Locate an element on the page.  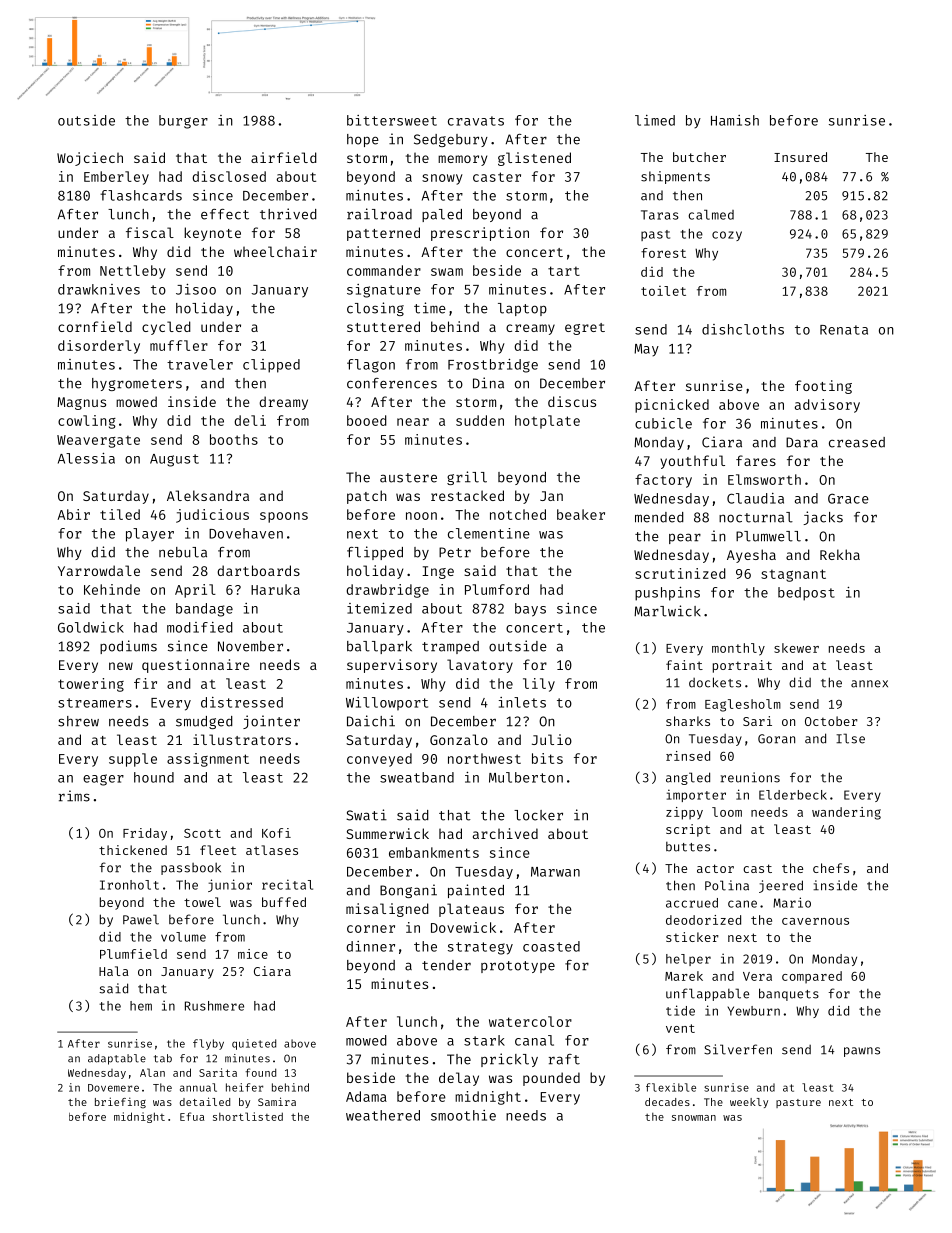
Wojciech is located at coordinates (90, 159).
